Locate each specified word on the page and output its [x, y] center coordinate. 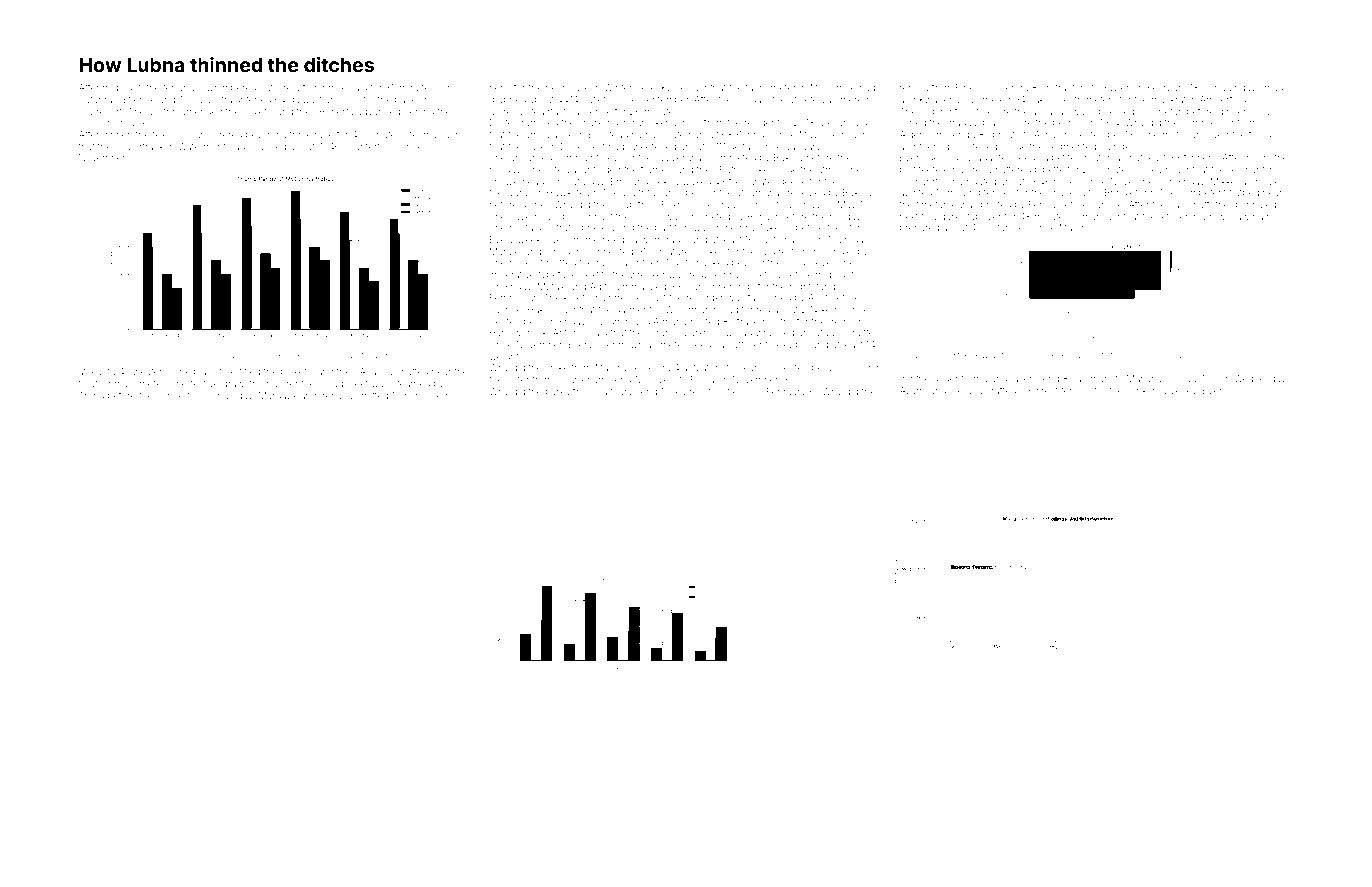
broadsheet [343, 383]
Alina [1044, 134]
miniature [669, 251]
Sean [748, 367]
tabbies [1013, 227]
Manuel [506, 251]
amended [202, 111]
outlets [596, 99]
